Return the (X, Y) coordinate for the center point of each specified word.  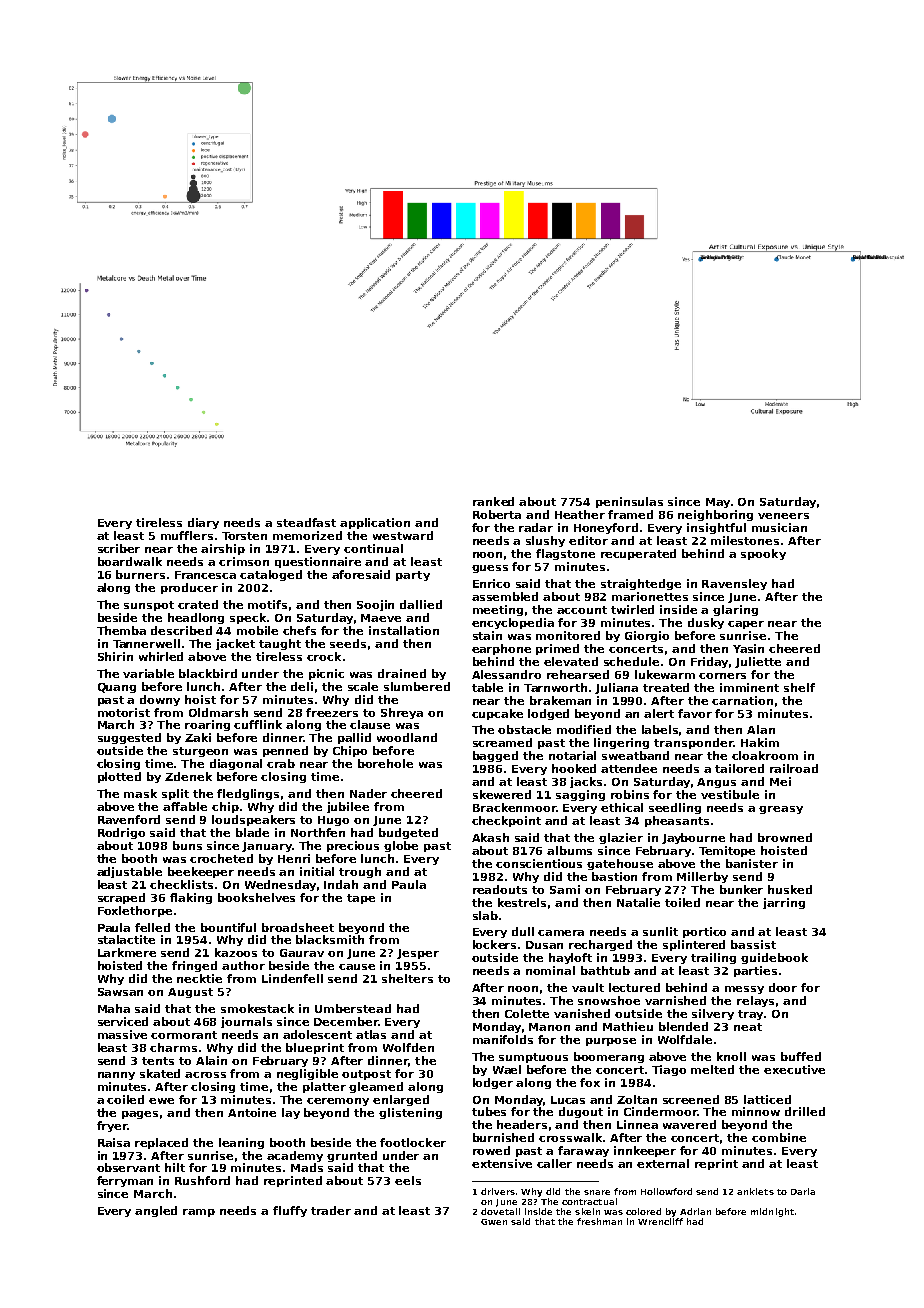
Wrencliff (660, 1221)
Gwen (494, 1222)
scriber (119, 548)
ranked (493, 501)
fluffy (290, 1211)
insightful (716, 528)
